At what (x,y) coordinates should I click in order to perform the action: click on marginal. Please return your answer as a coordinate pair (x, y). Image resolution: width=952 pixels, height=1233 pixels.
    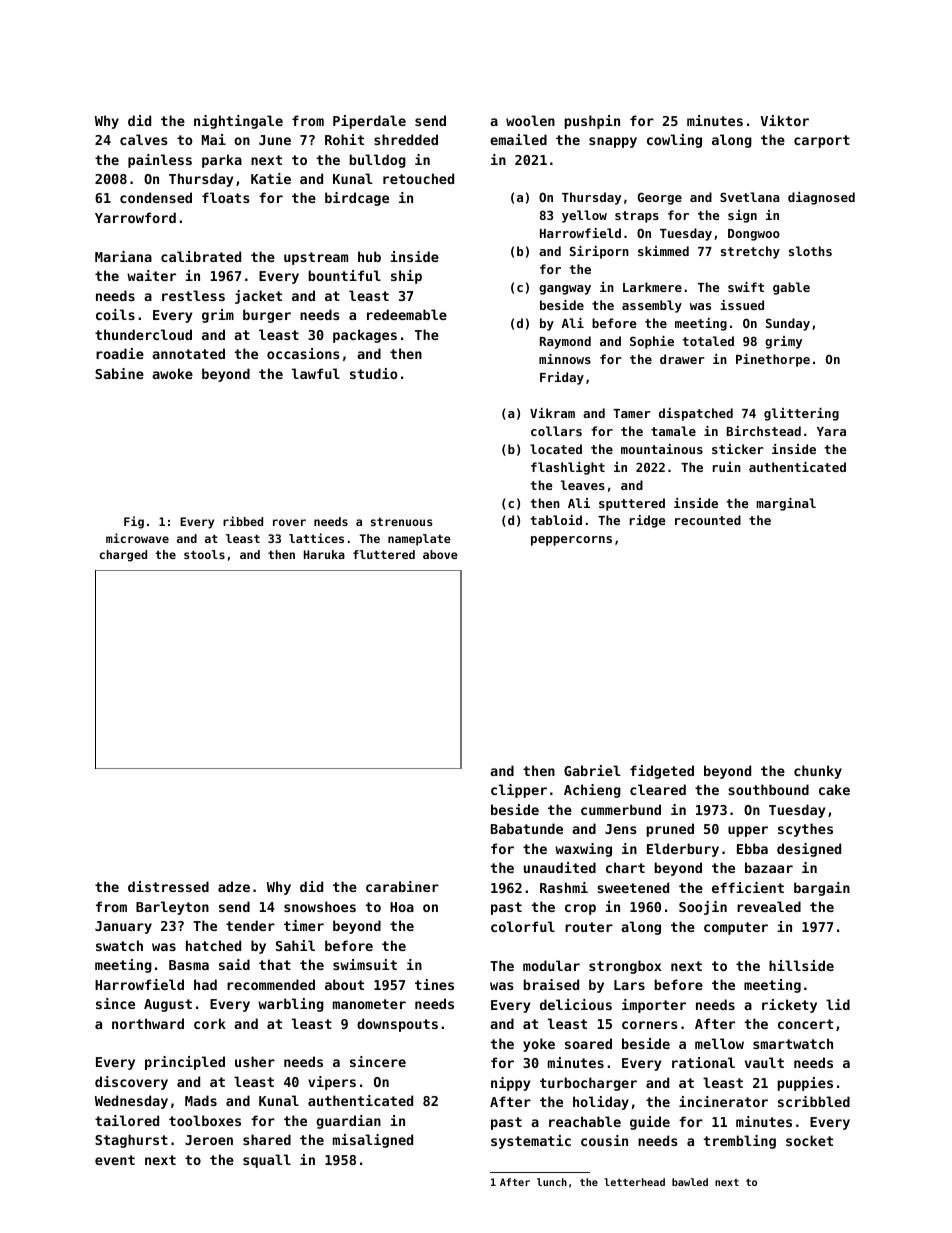
    Looking at the image, I should click on (786, 504).
